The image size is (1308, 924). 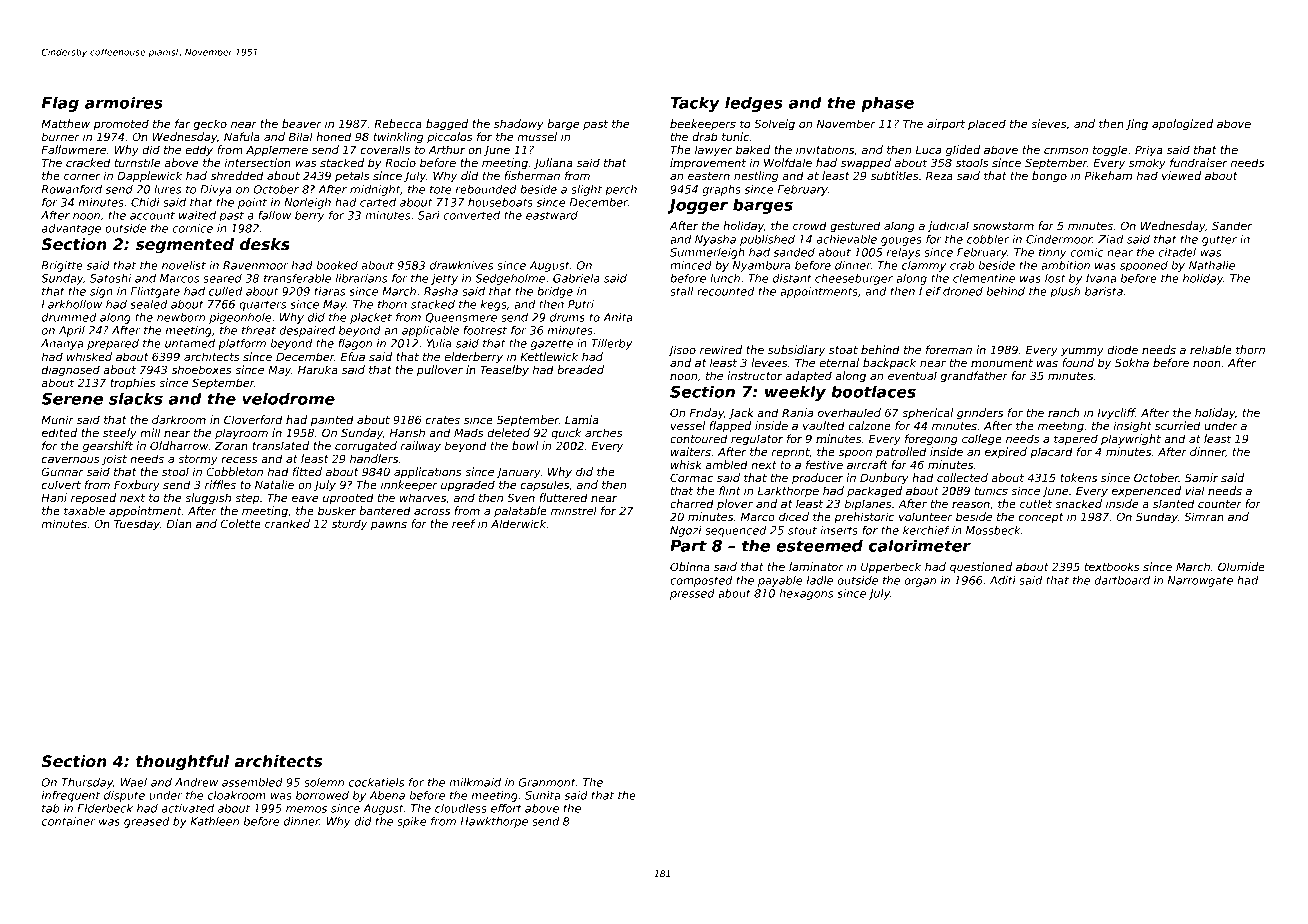 I want to click on Granmont, so click(x=547, y=782).
